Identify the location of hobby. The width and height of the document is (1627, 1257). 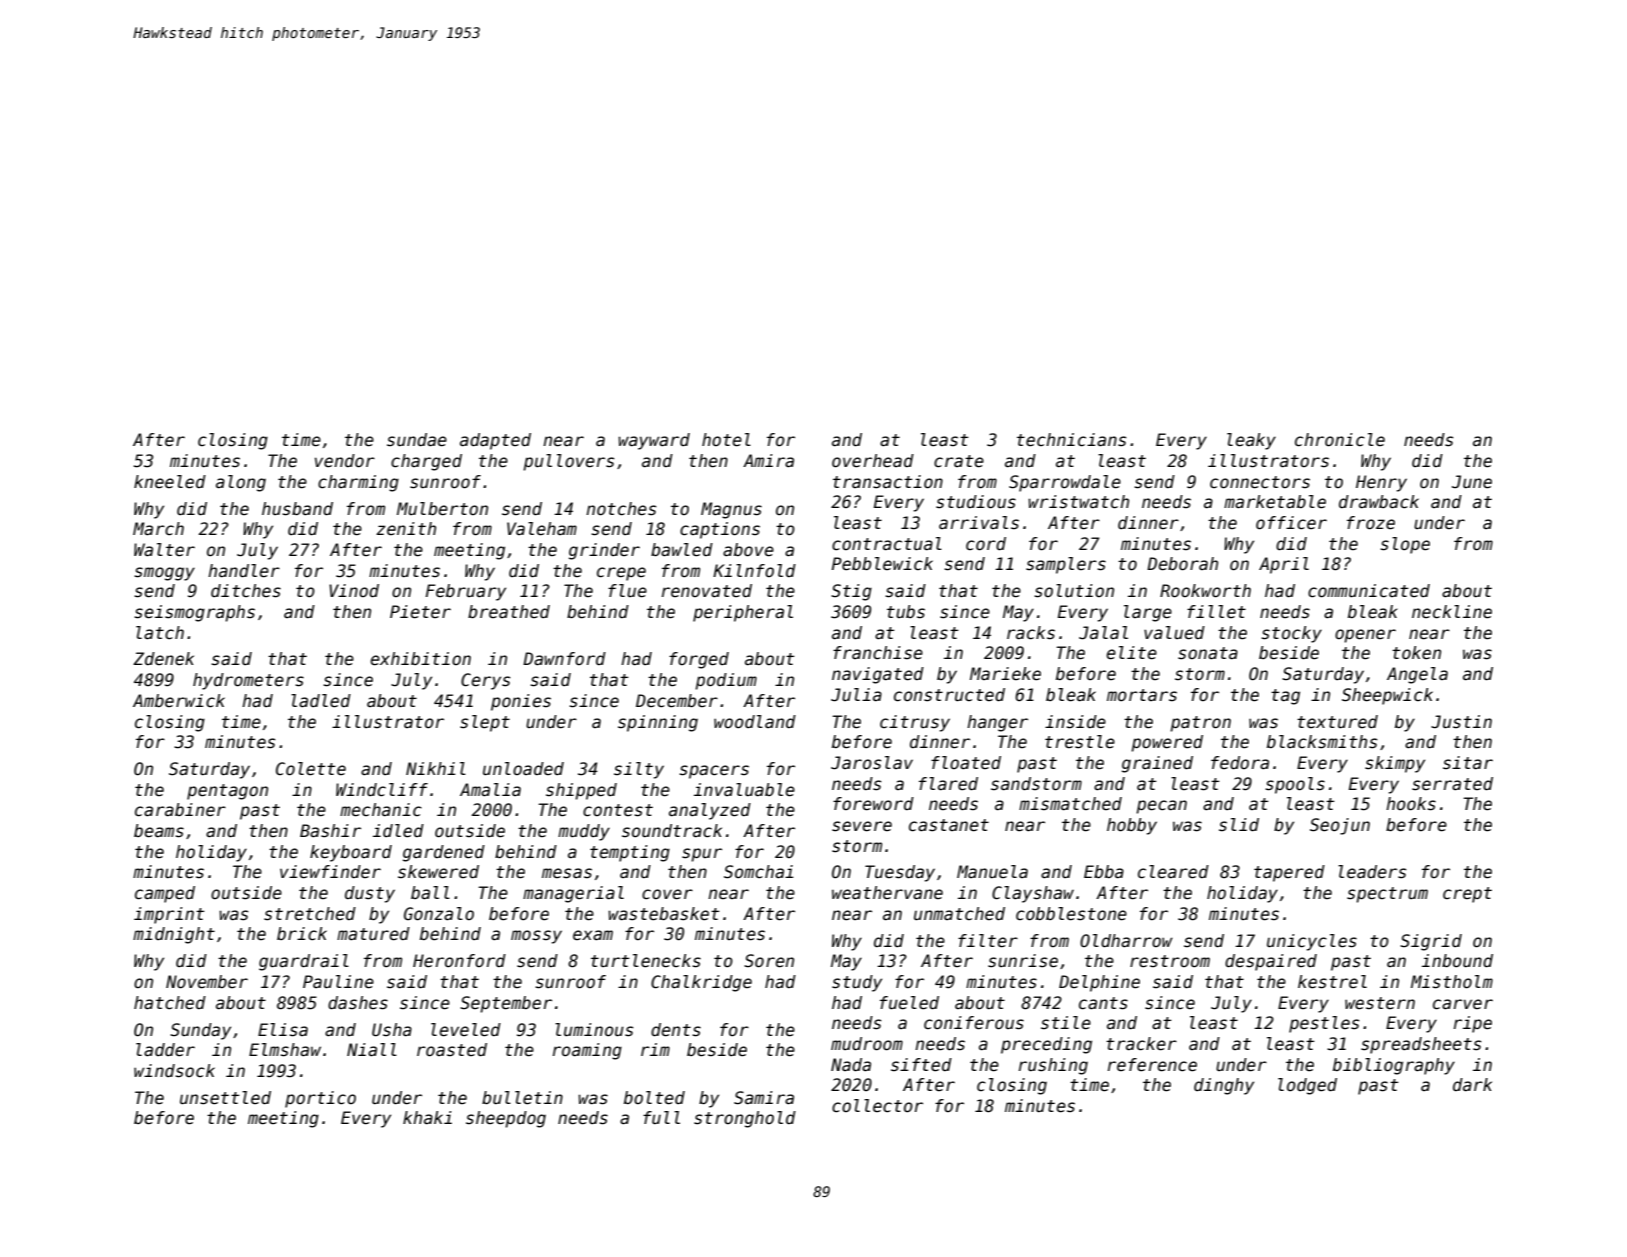
(1132, 826).
